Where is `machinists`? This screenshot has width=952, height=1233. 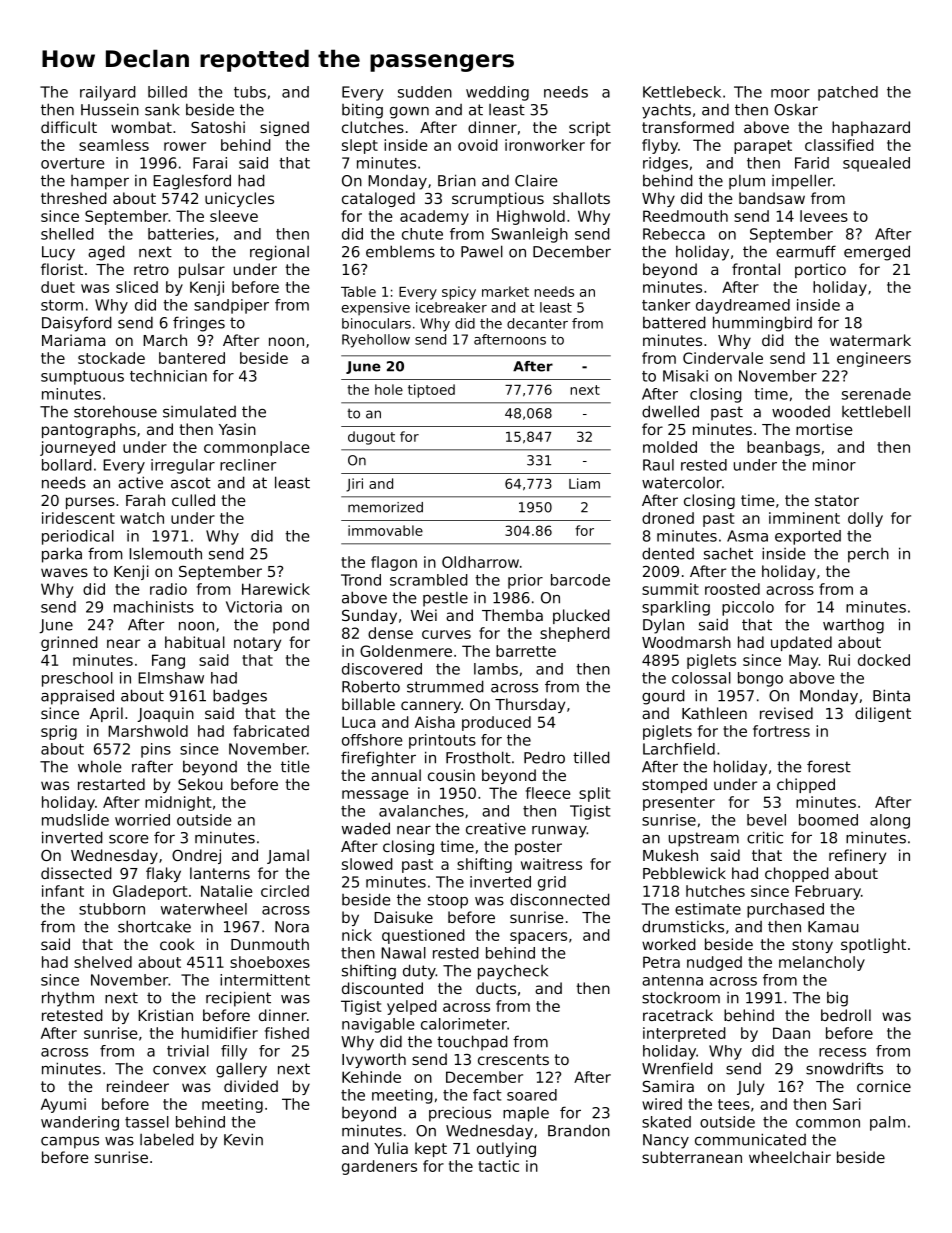
machinists is located at coordinates (154, 607).
